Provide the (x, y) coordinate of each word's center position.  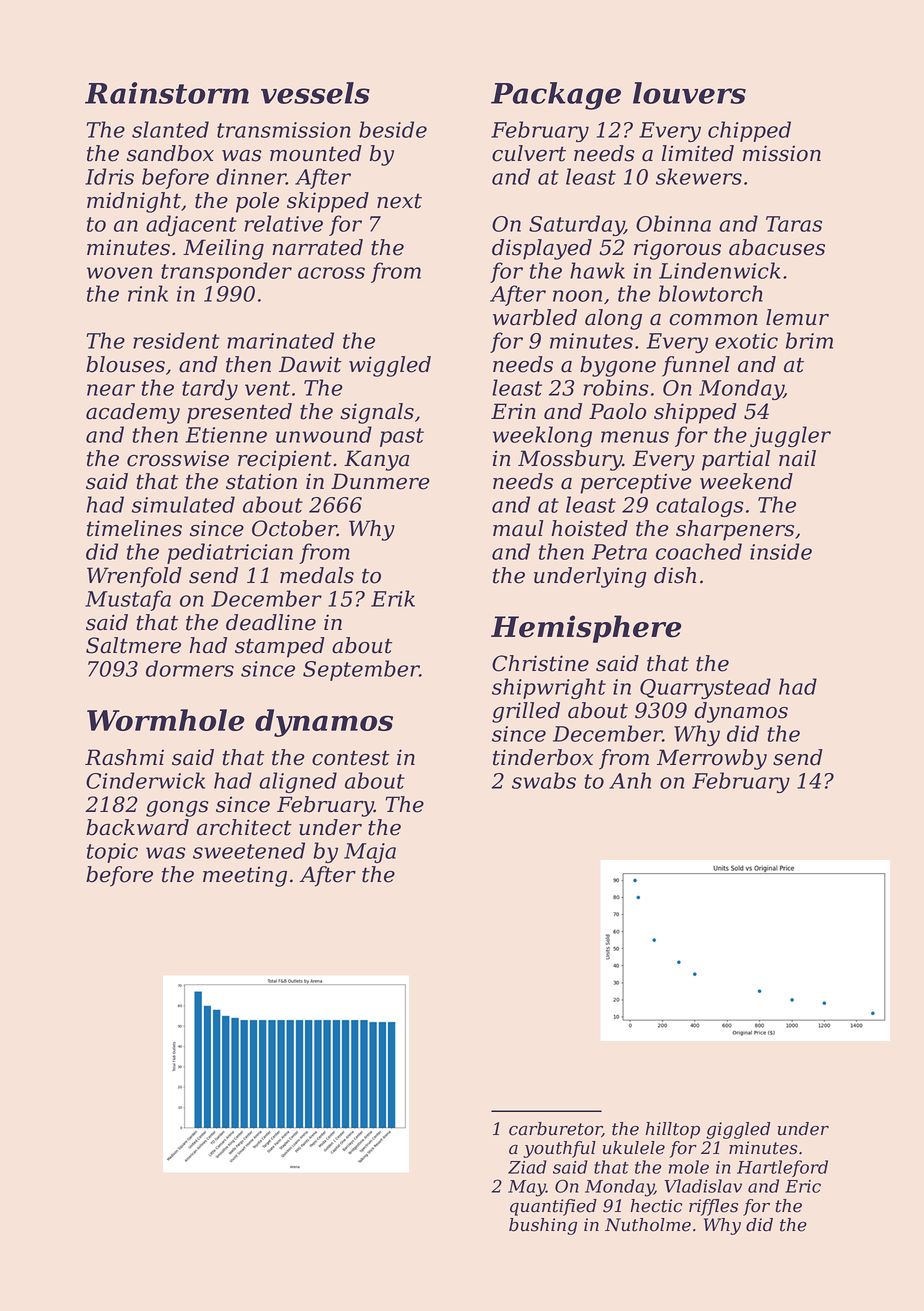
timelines (134, 528)
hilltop (672, 1130)
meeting (245, 876)
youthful (559, 1149)
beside (393, 129)
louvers (689, 93)
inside (781, 551)
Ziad (527, 1167)
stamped (280, 647)
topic (112, 853)
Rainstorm (167, 93)
